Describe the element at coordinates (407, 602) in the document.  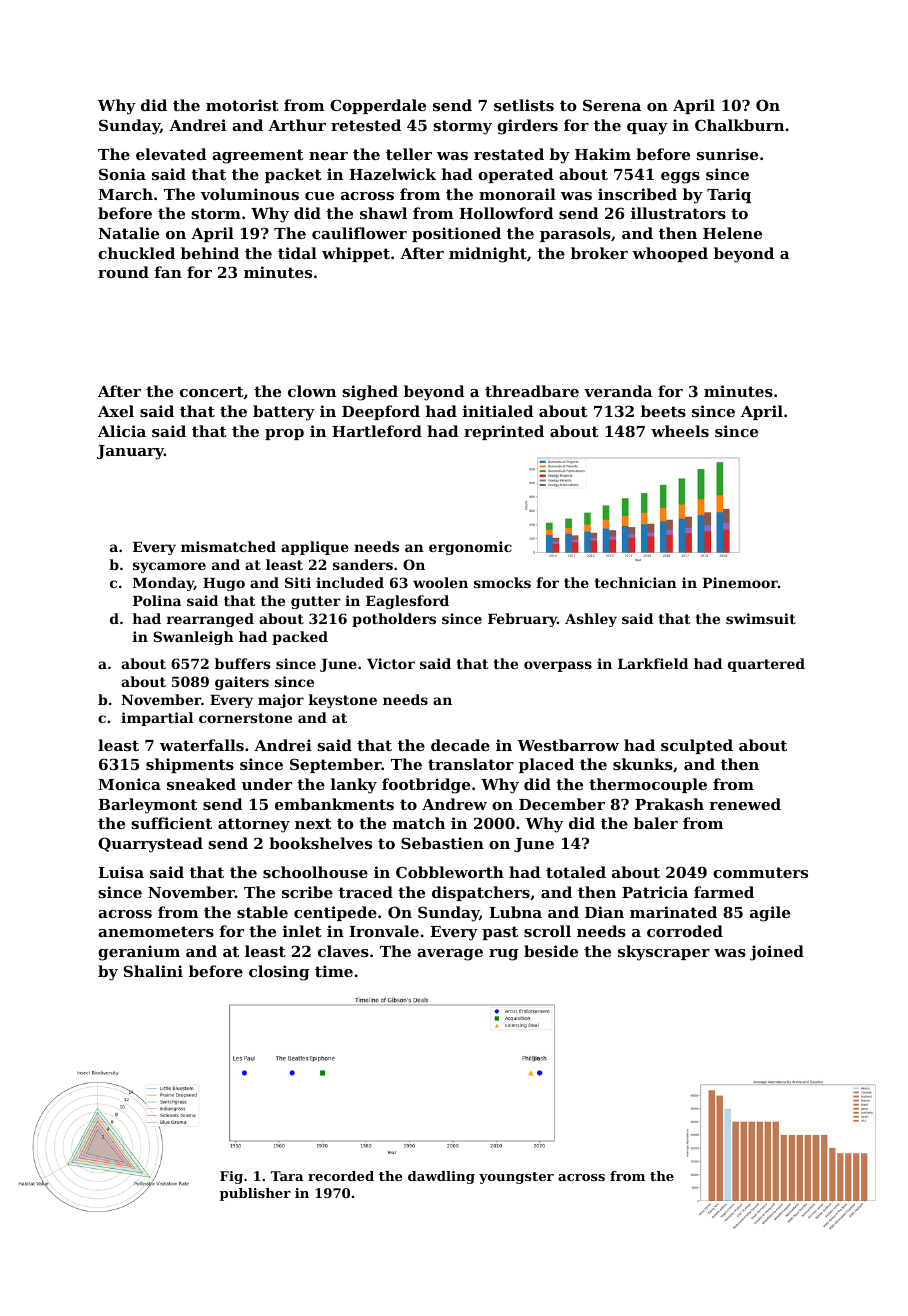
I see `Eaglesford` at that location.
